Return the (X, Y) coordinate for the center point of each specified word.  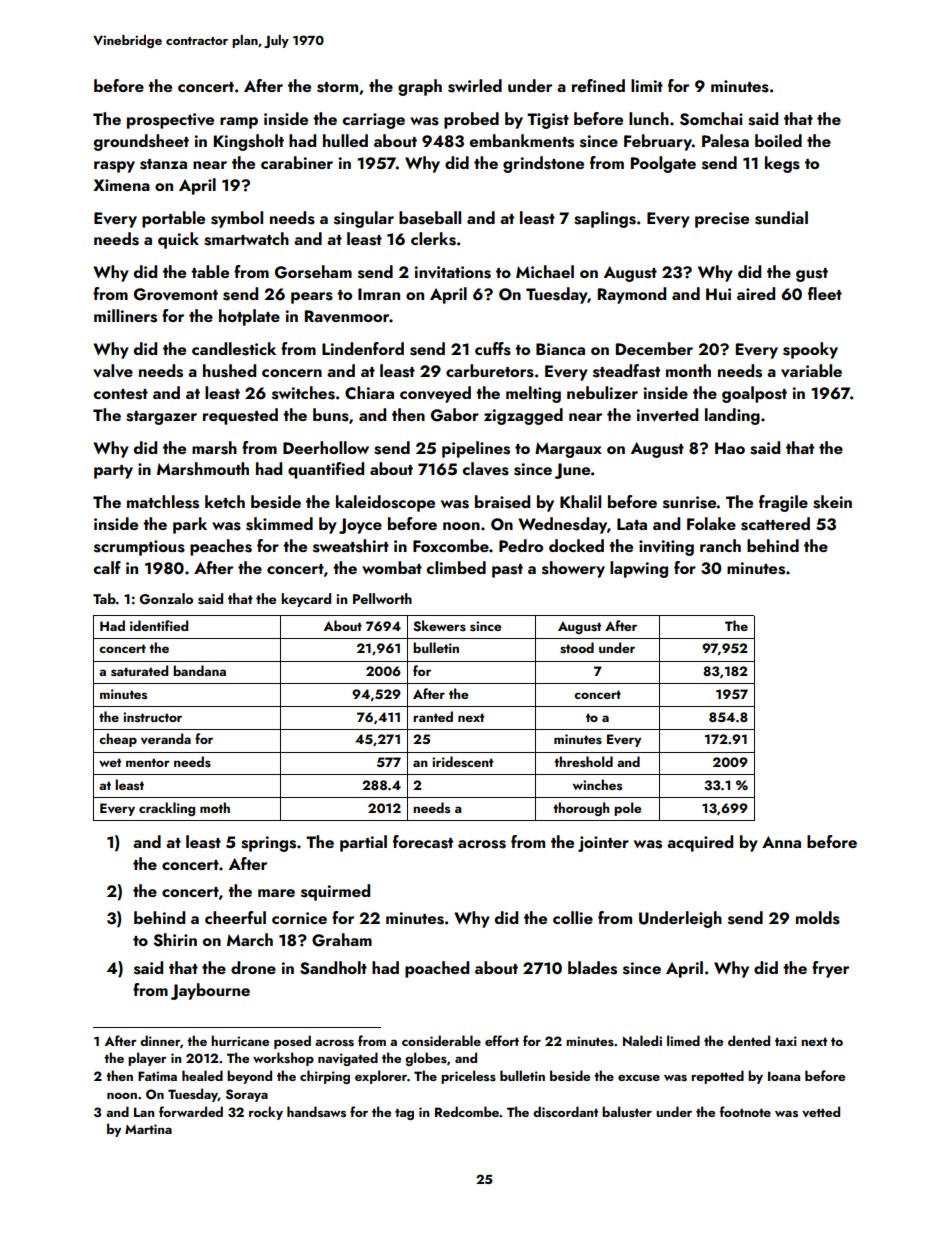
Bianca (560, 349)
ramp (239, 123)
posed (292, 1042)
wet (110, 762)
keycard (306, 600)
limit (647, 85)
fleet (825, 293)
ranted (433, 716)
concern (292, 373)
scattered (775, 524)
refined (598, 85)
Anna (781, 842)
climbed (456, 567)
